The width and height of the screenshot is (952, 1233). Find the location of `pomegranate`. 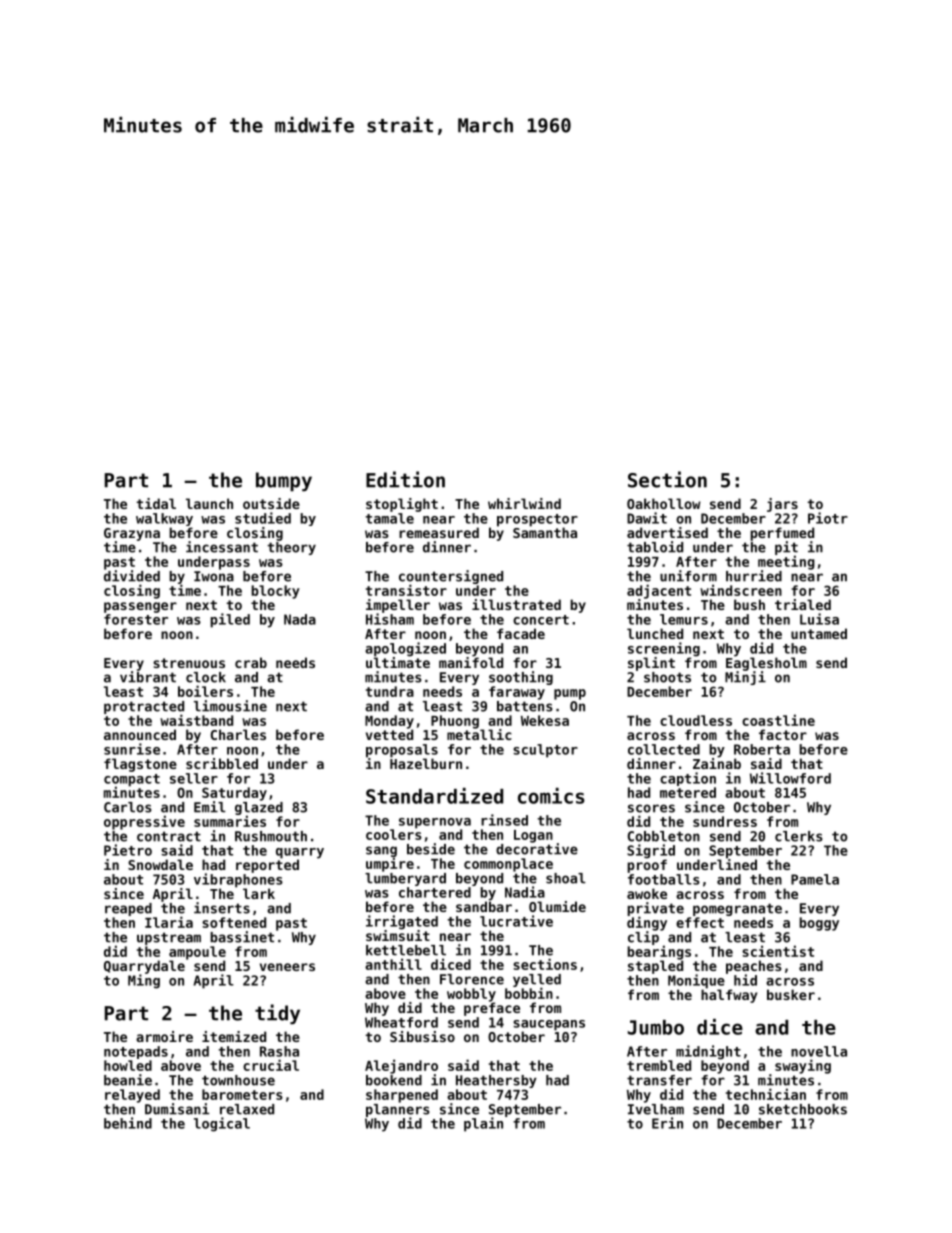

pomegranate is located at coordinates (737, 909).
